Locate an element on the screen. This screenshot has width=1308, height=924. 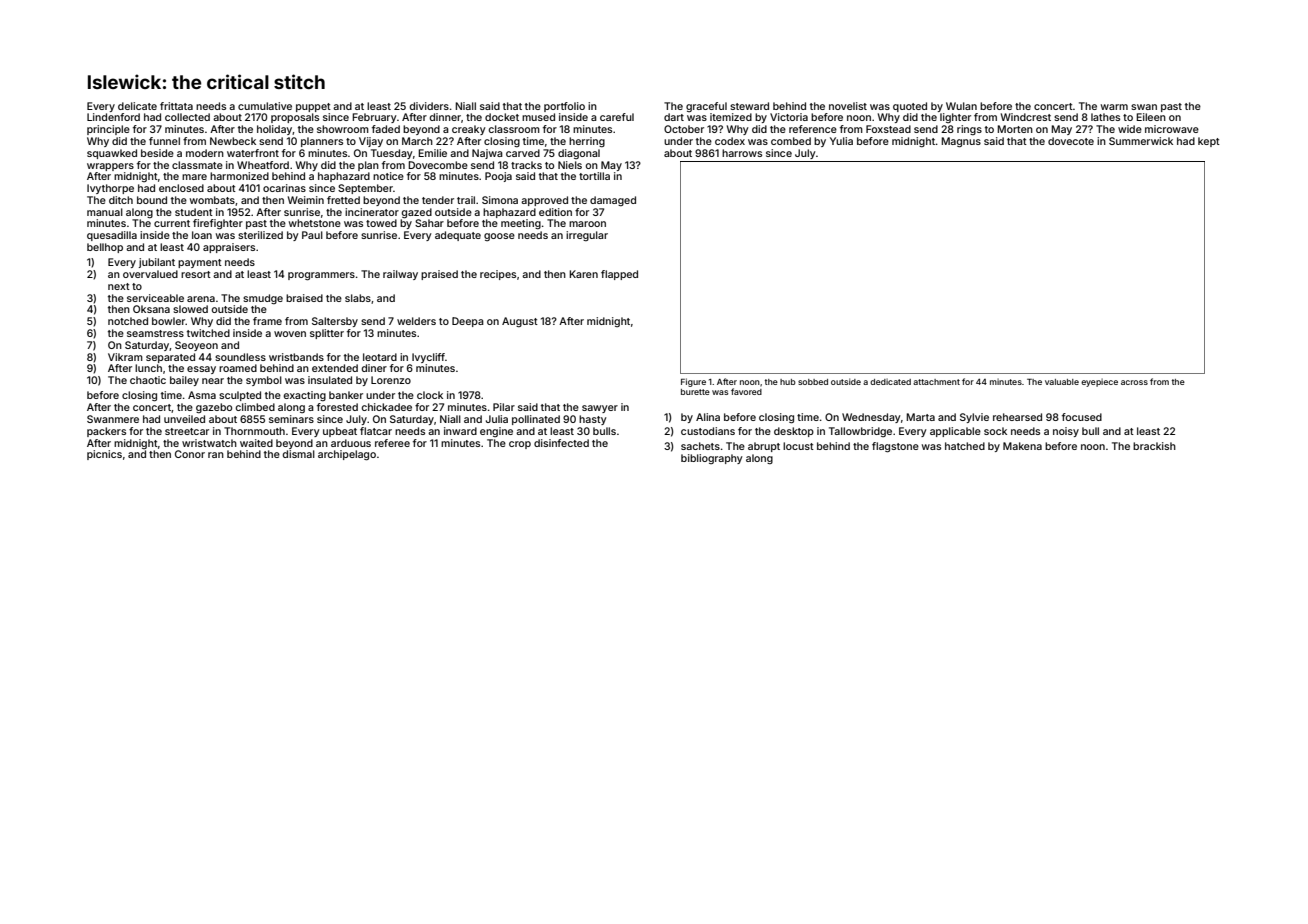
flapped is located at coordinates (619, 275).
